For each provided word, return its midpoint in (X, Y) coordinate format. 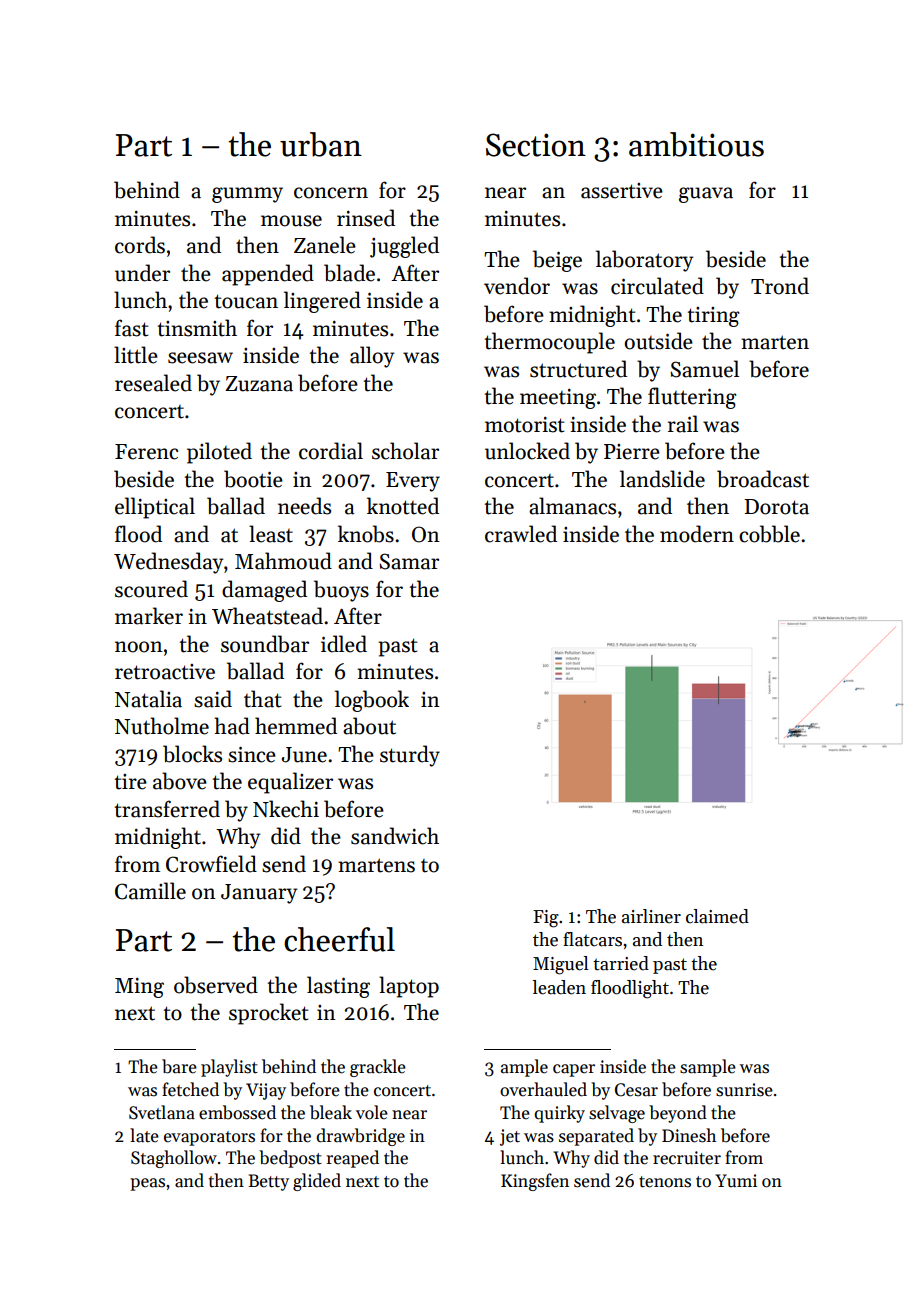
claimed (717, 916)
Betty (268, 1182)
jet (510, 1137)
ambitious (696, 144)
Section (536, 145)
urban (321, 144)
